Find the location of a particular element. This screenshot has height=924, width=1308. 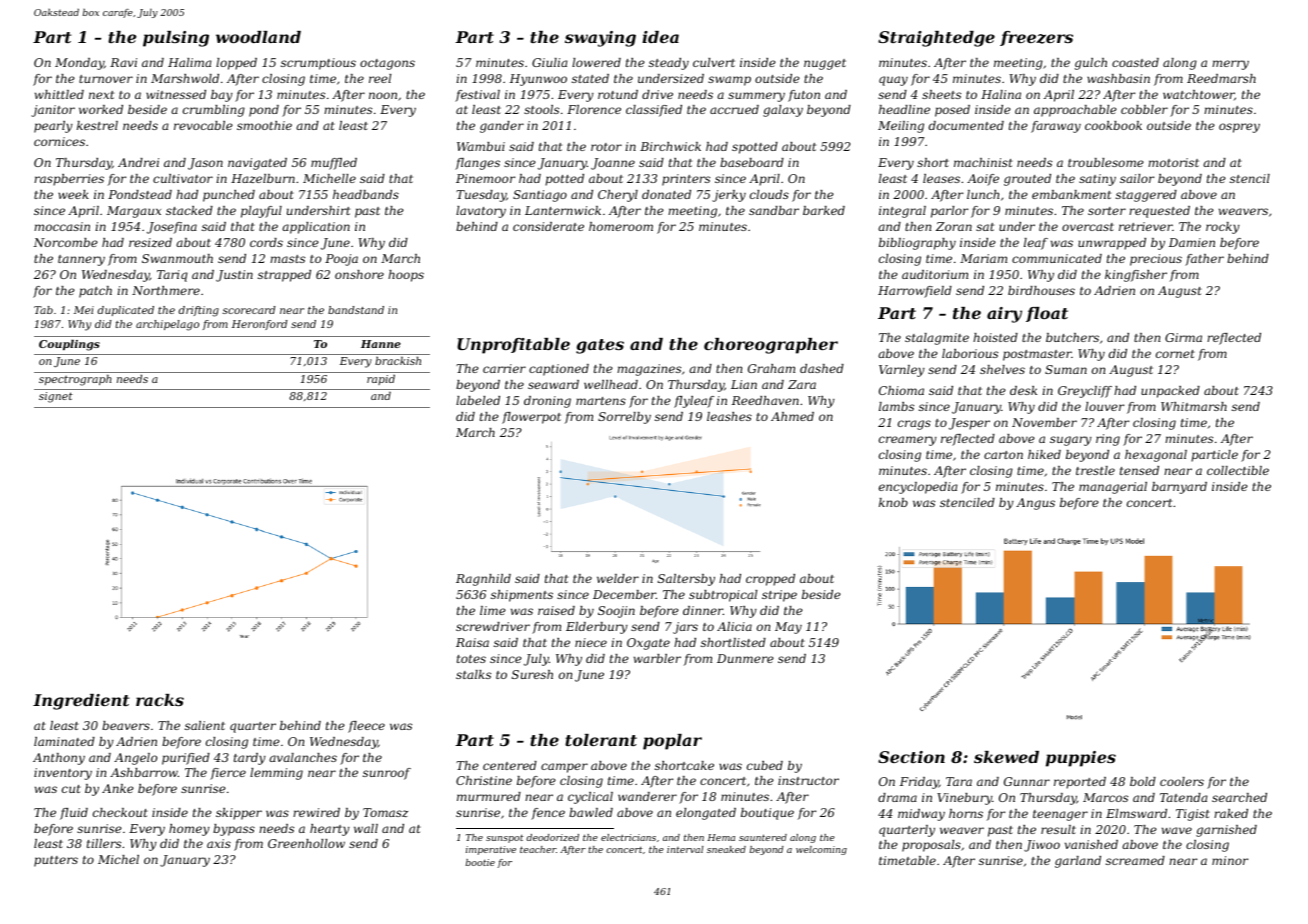

Ahmed is located at coordinates (792, 416).
